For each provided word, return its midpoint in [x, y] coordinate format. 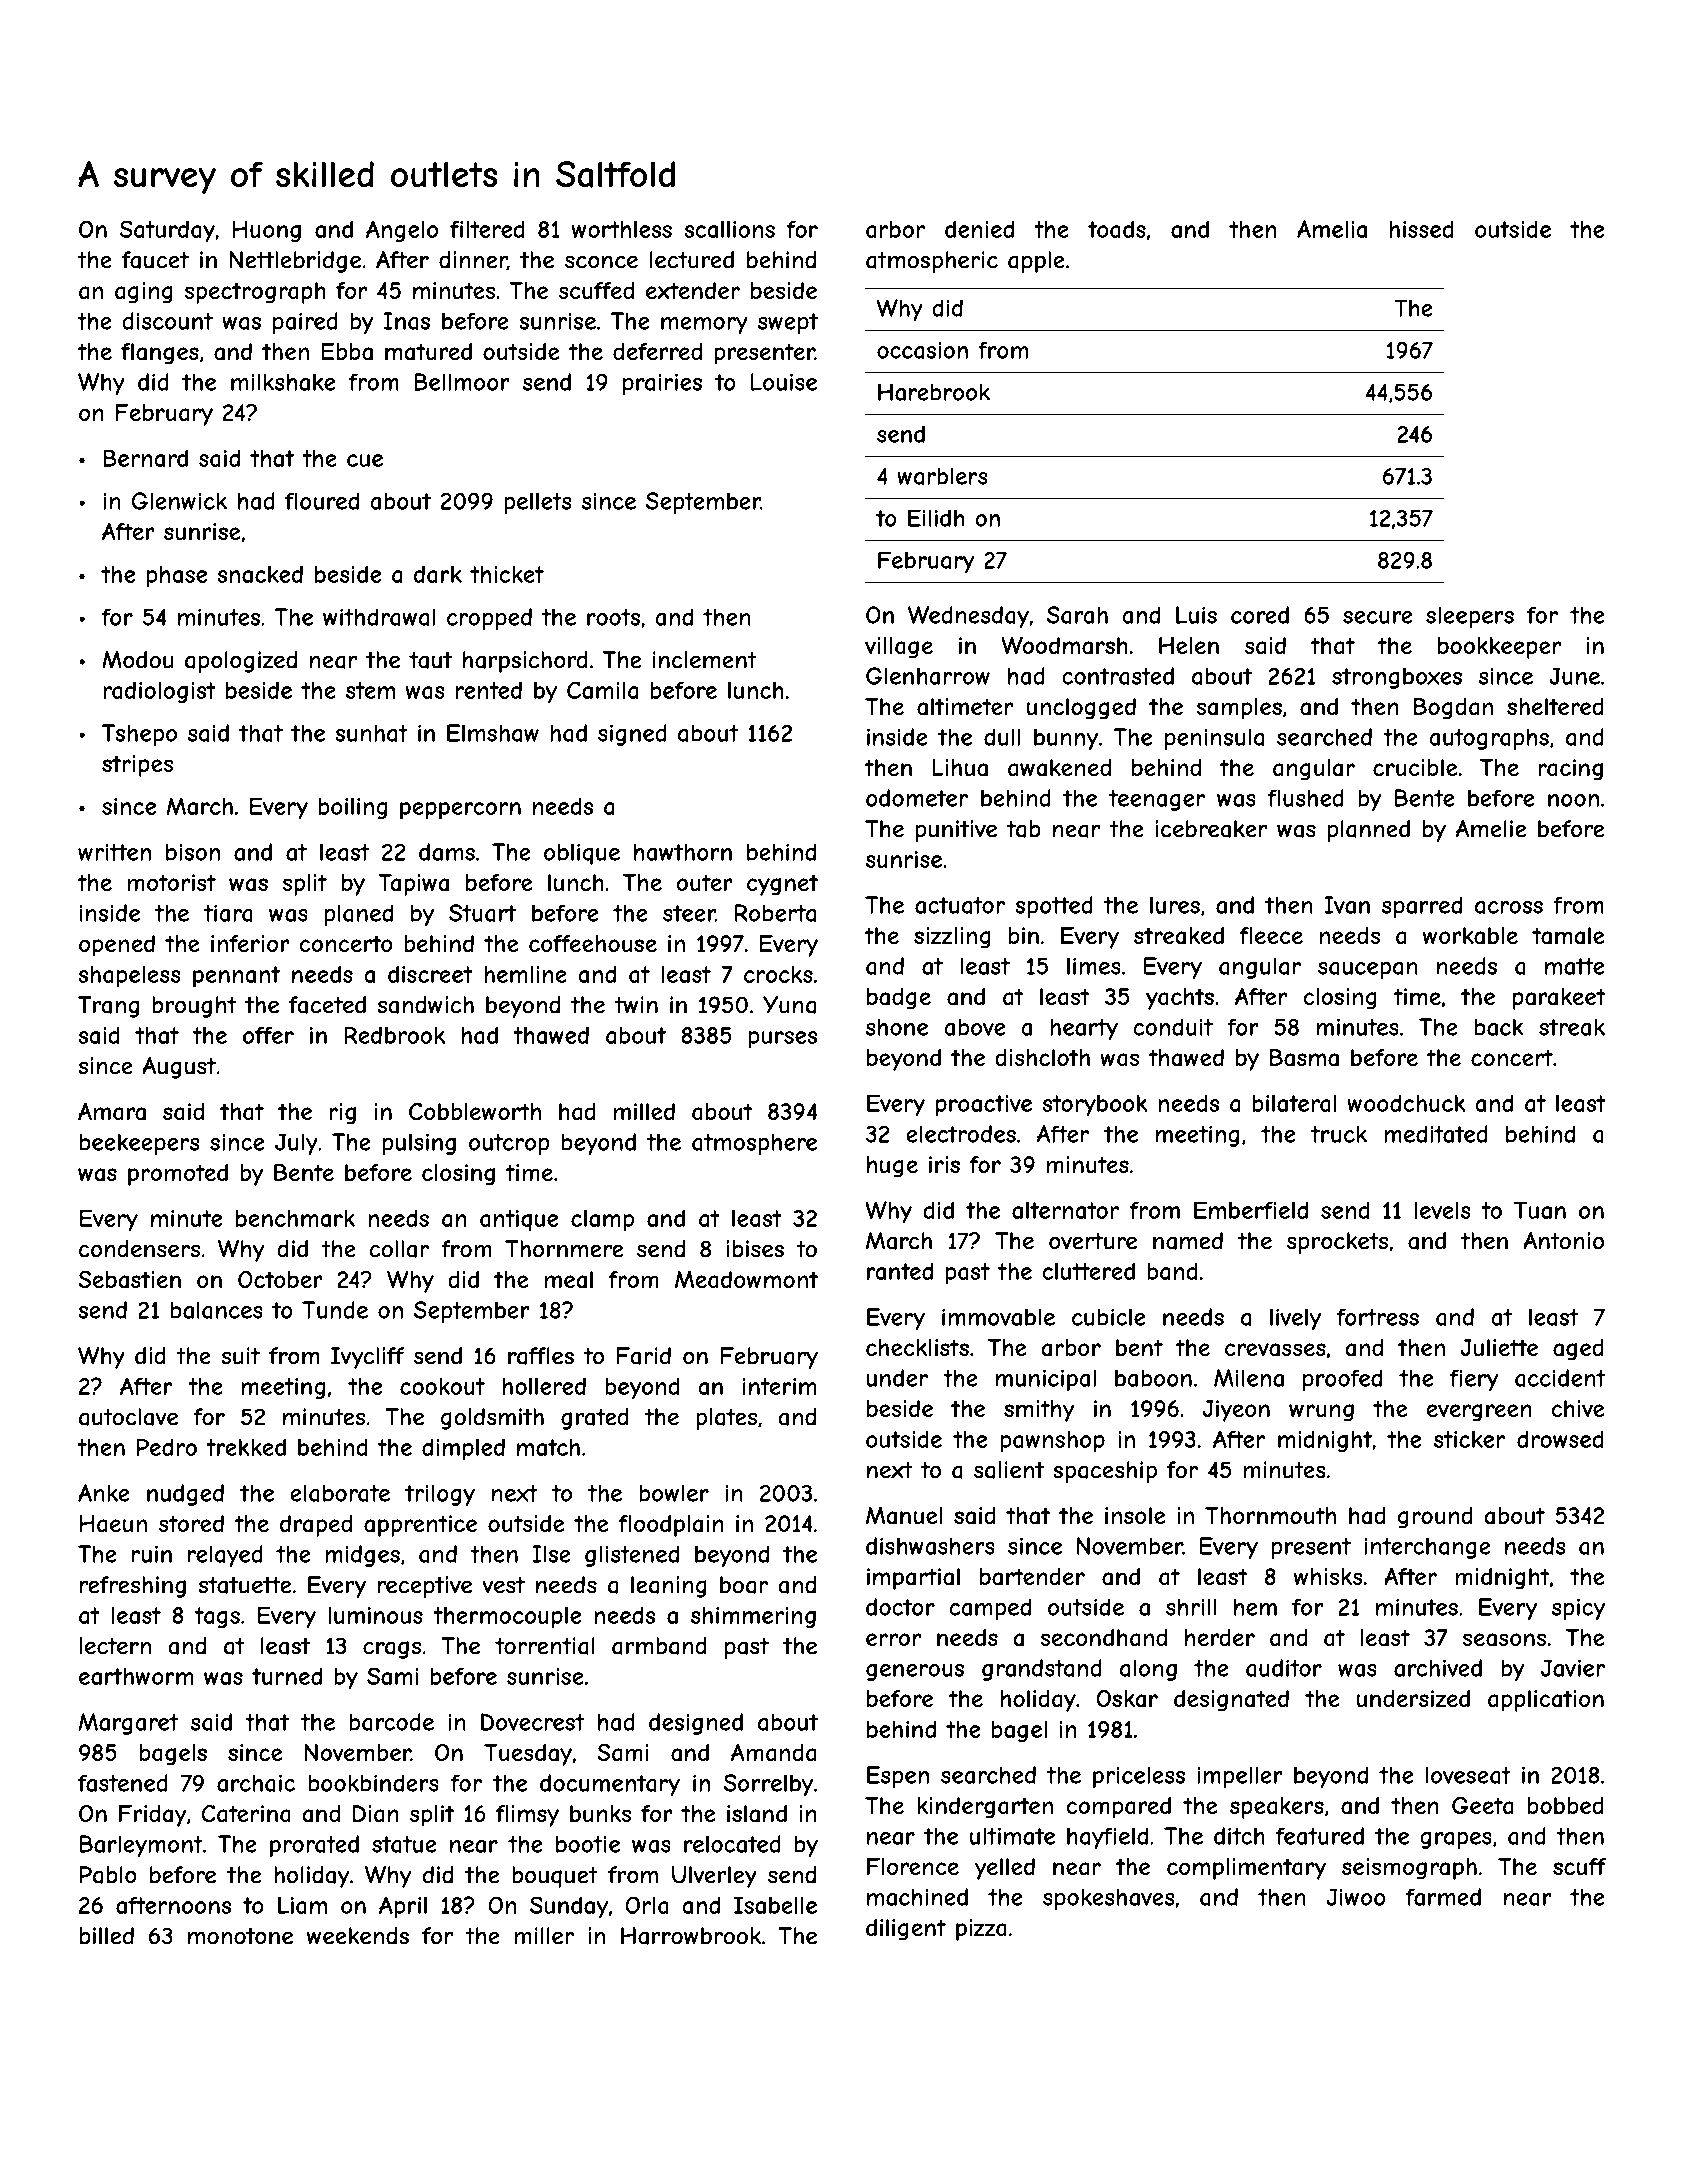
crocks [778, 974]
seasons [1504, 1640]
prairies [662, 384]
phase [177, 576]
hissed [1422, 229]
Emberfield [1251, 1210]
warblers [942, 476]
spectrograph [255, 293]
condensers [139, 1249]
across [1509, 907]
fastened [123, 1783]
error [893, 1639]
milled [644, 1111]
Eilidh [936, 518]
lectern [115, 1646]
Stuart [482, 913]
